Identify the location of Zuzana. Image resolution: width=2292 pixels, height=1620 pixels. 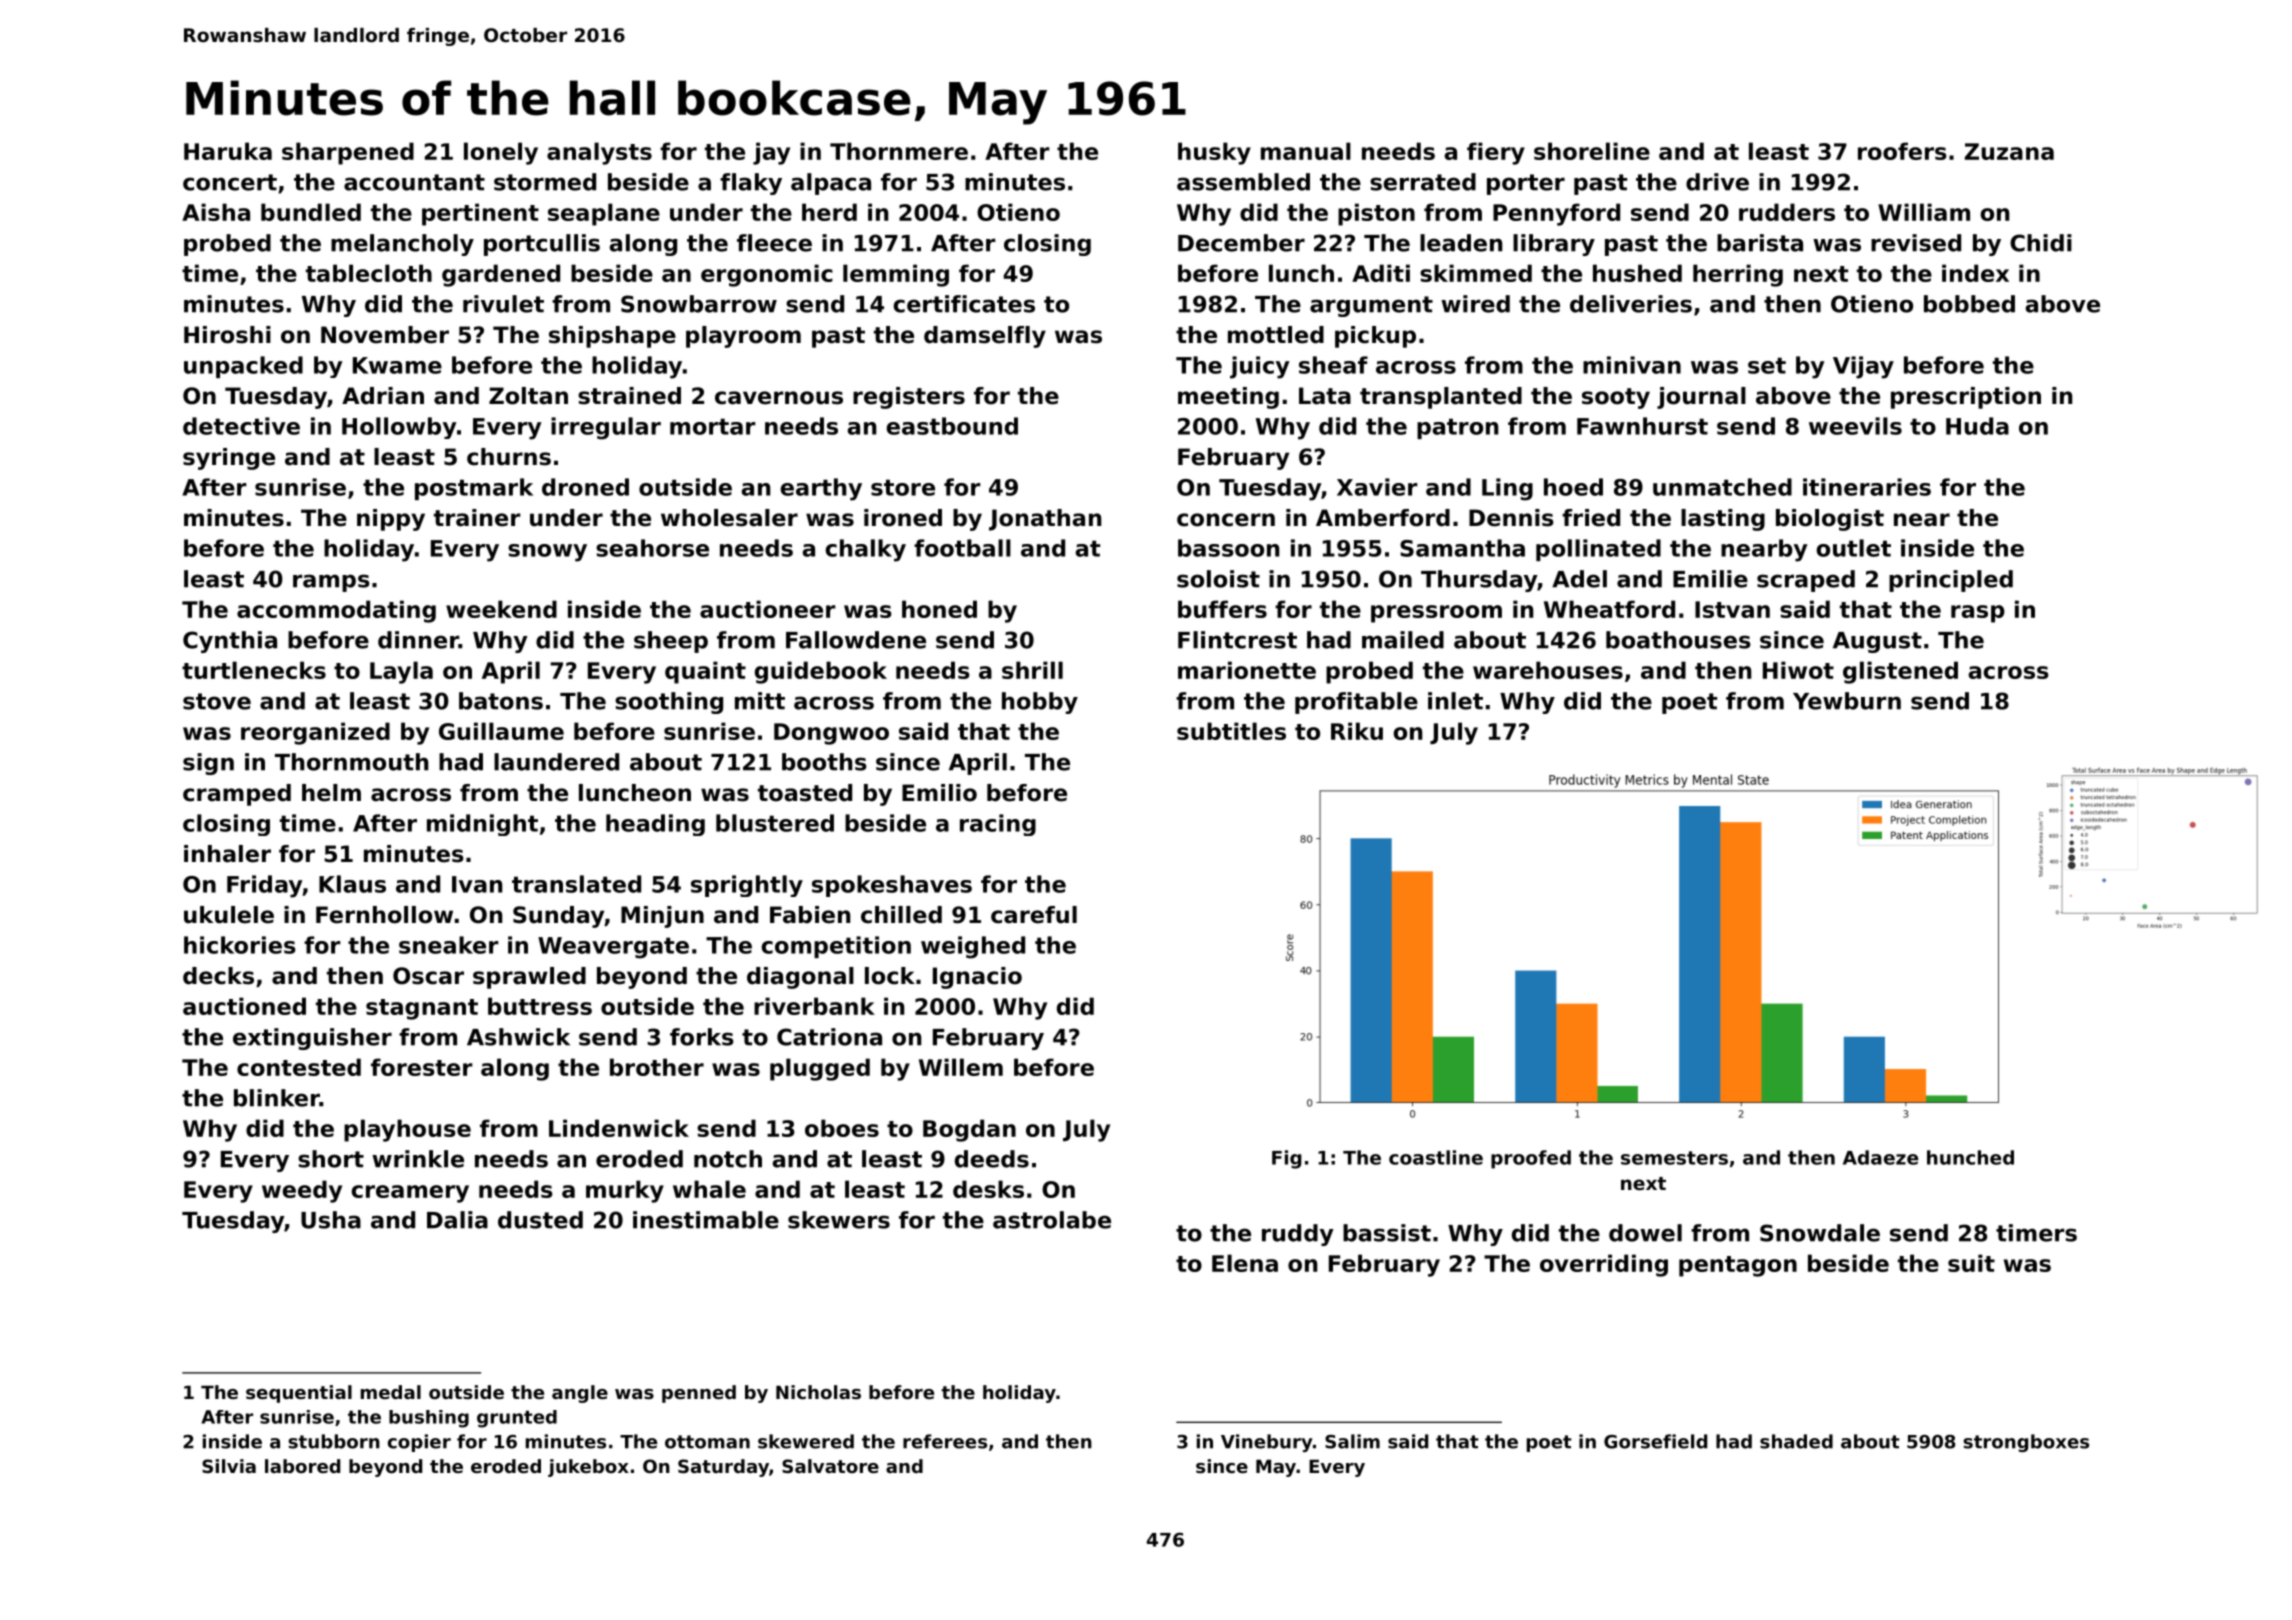
(2009, 151).
